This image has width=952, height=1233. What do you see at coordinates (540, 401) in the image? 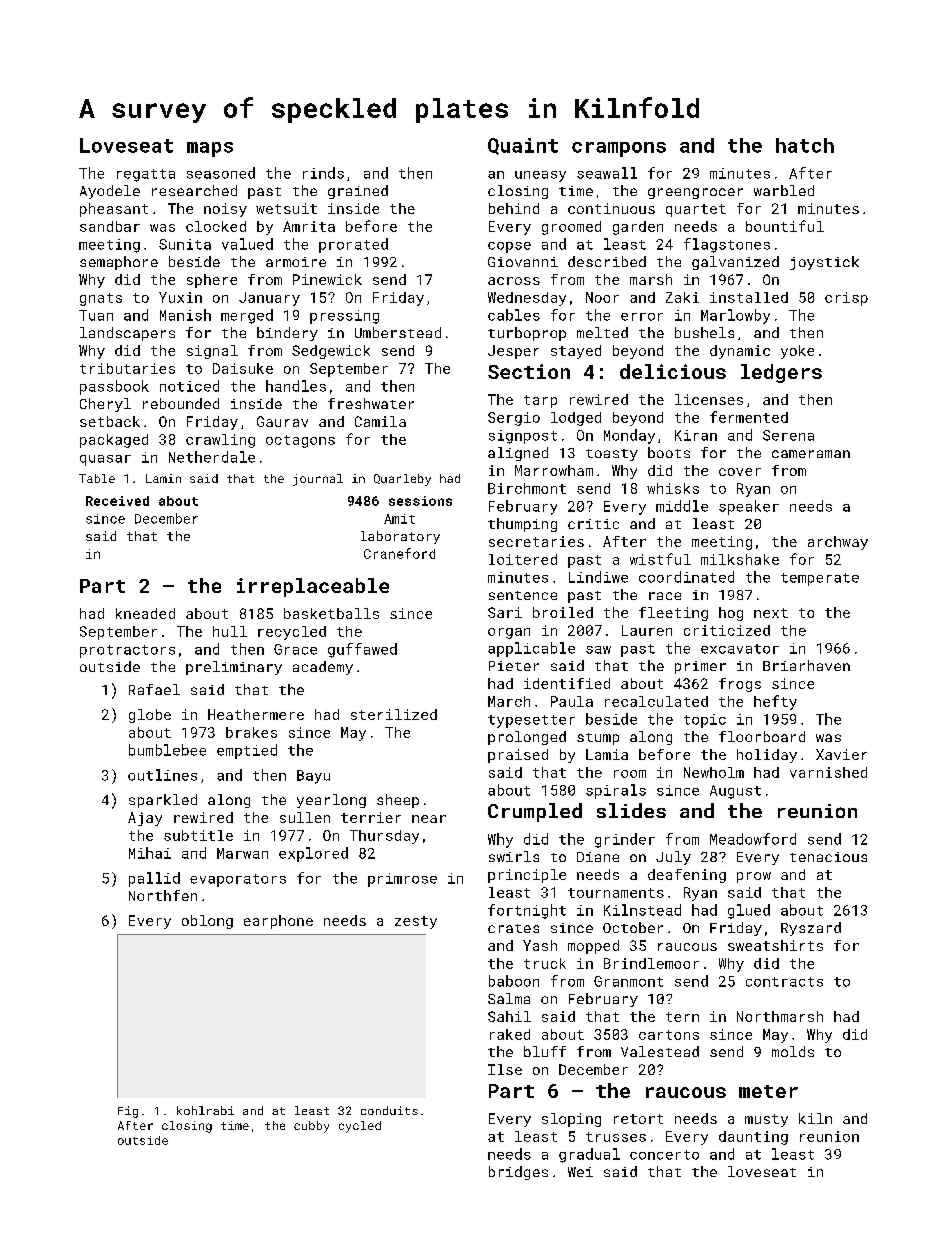
I see `tarp` at bounding box center [540, 401].
